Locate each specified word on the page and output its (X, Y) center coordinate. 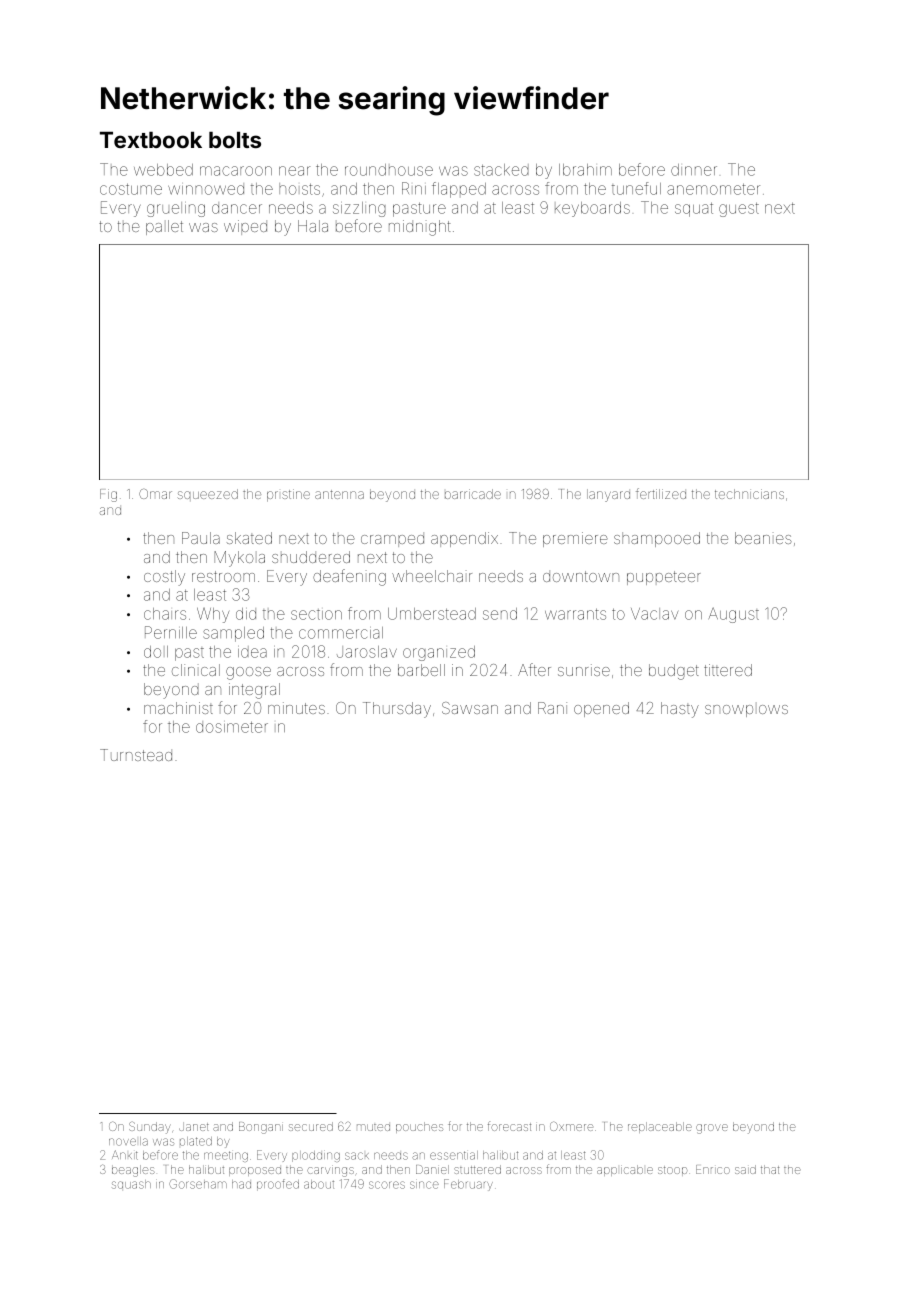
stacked (501, 170)
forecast (509, 1126)
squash (131, 1184)
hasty (680, 710)
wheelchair (432, 576)
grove (712, 1129)
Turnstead (136, 755)
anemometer (713, 189)
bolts (235, 140)
